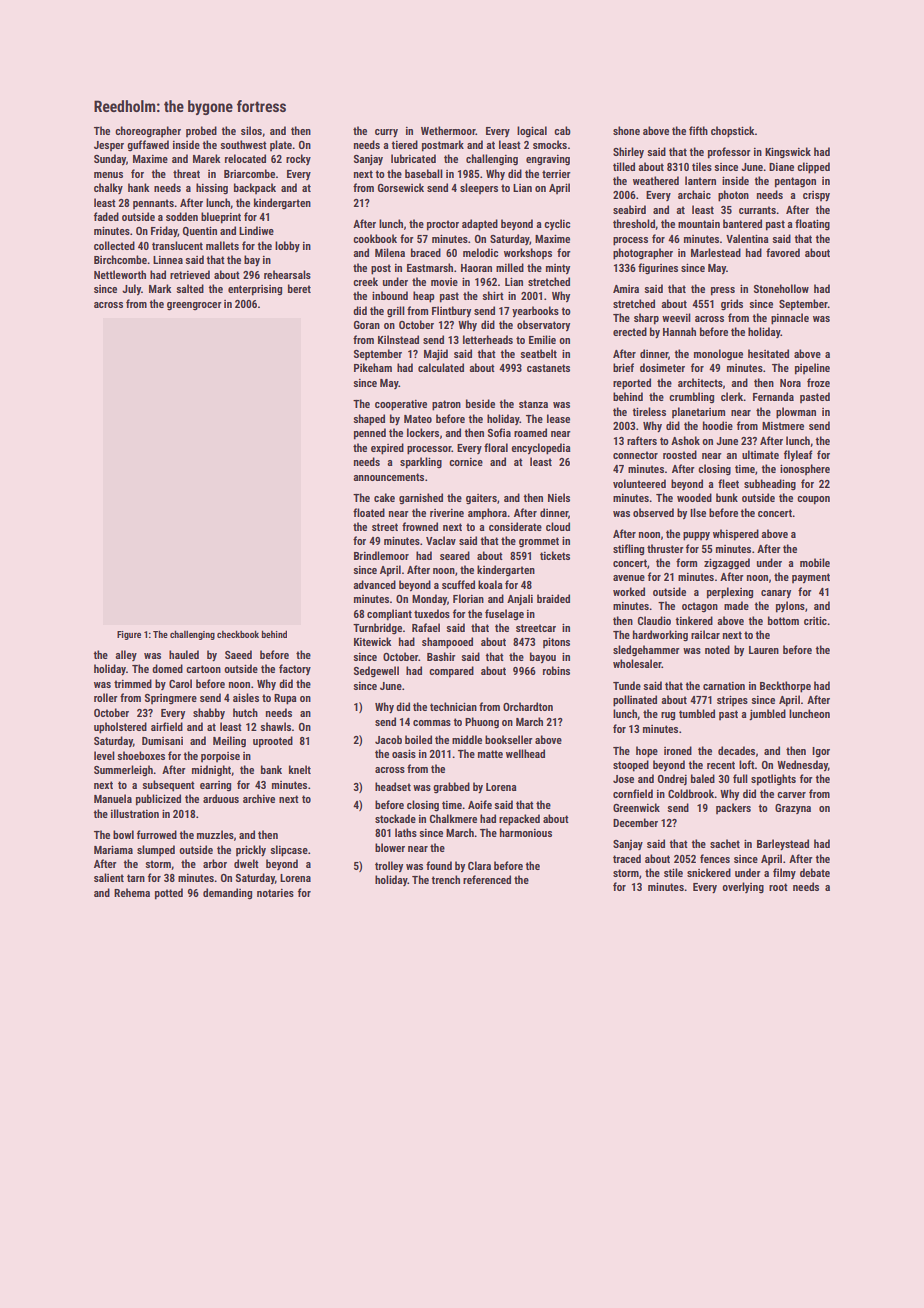  I want to click on whispered, so click(736, 535).
